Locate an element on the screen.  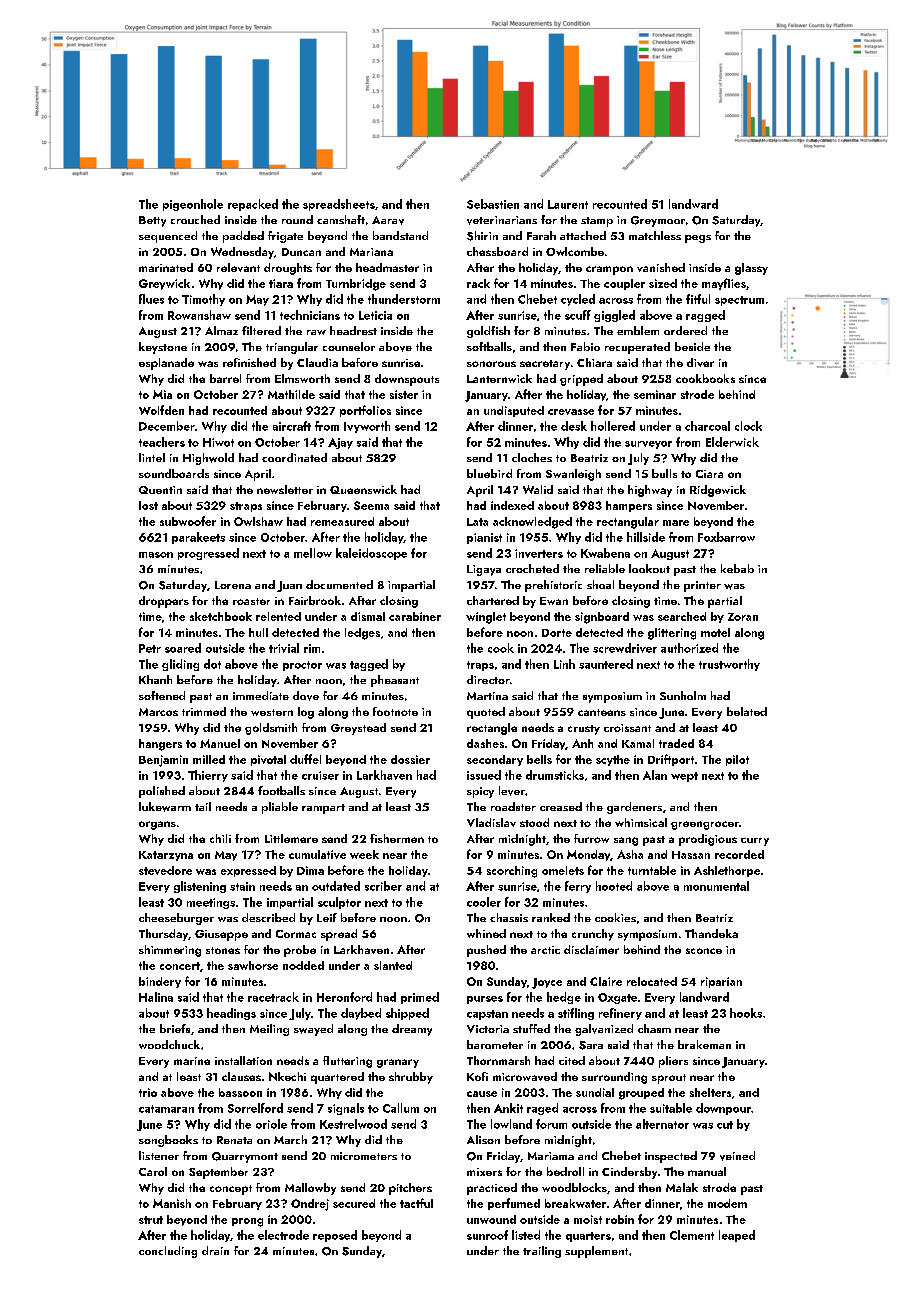
Shirin is located at coordinates (482, 236).
